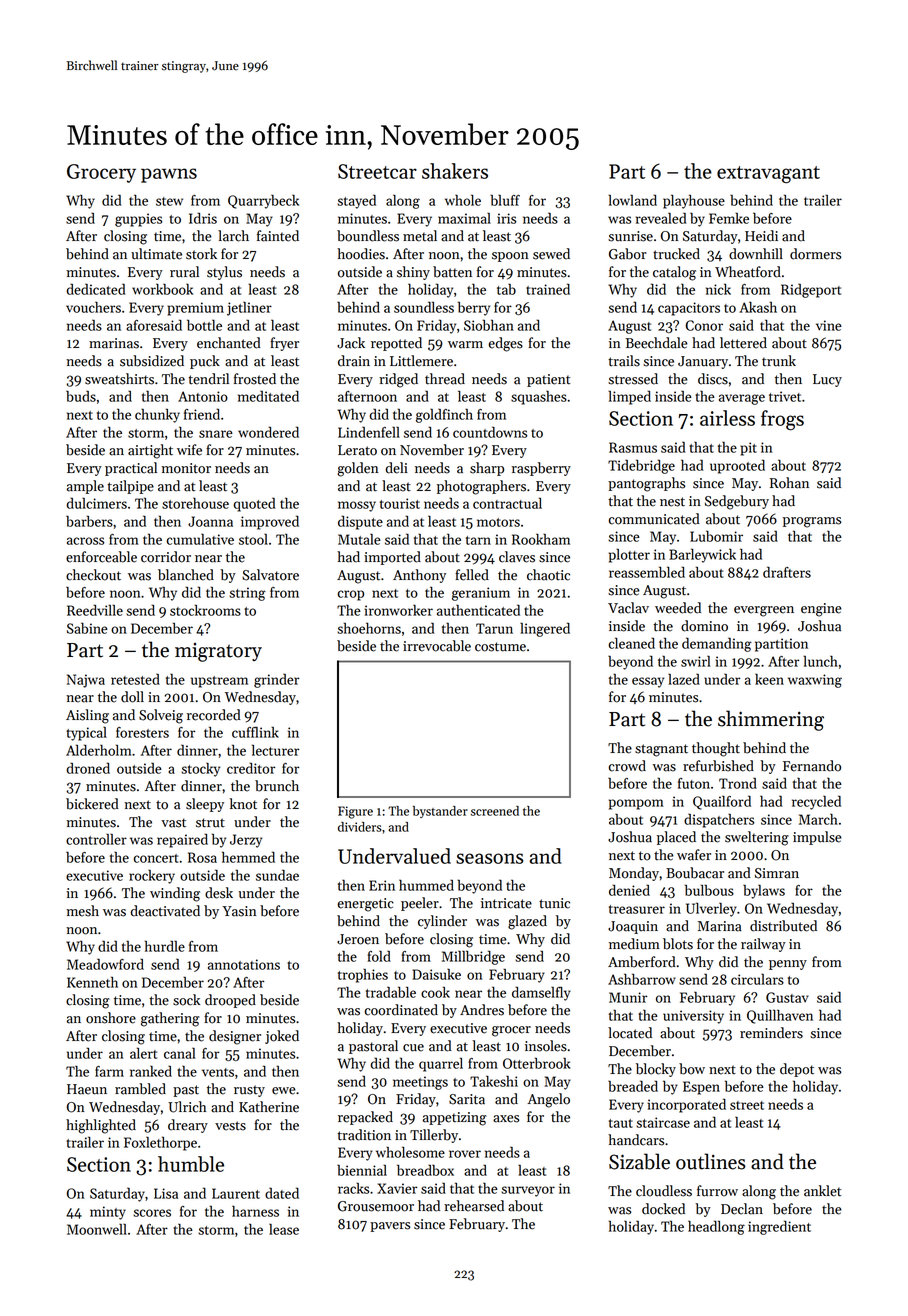  Describe the element at coordinates (495, 811) in the document. I see `screened` at that location.
